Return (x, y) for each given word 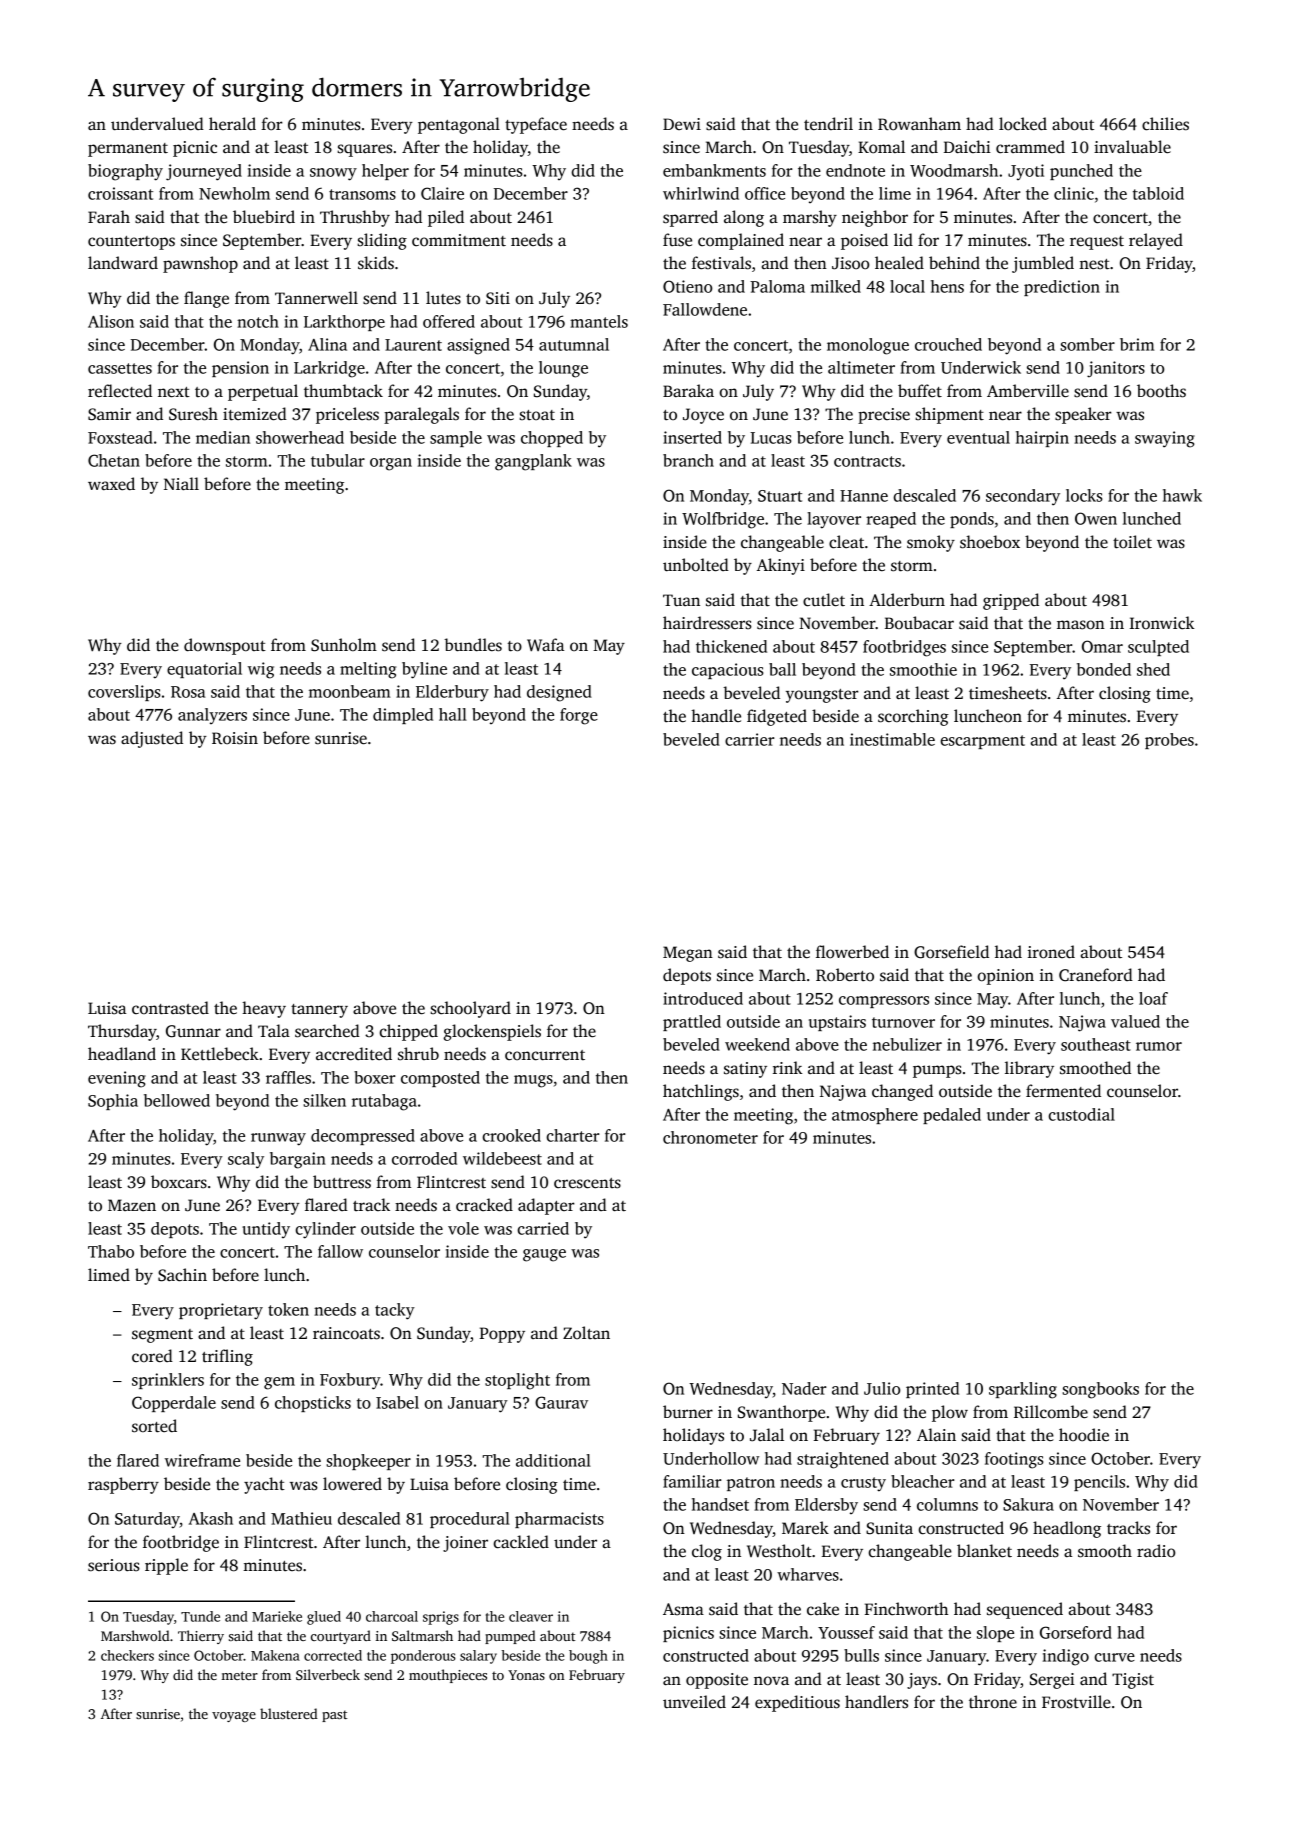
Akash (211, 1518)
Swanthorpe (781, 1413)
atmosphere (875, 1116)
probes (1169, 741)
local (907, 286)
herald (232, 124)
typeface (536, 125)
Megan (688, 954)
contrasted (170, 1008)
